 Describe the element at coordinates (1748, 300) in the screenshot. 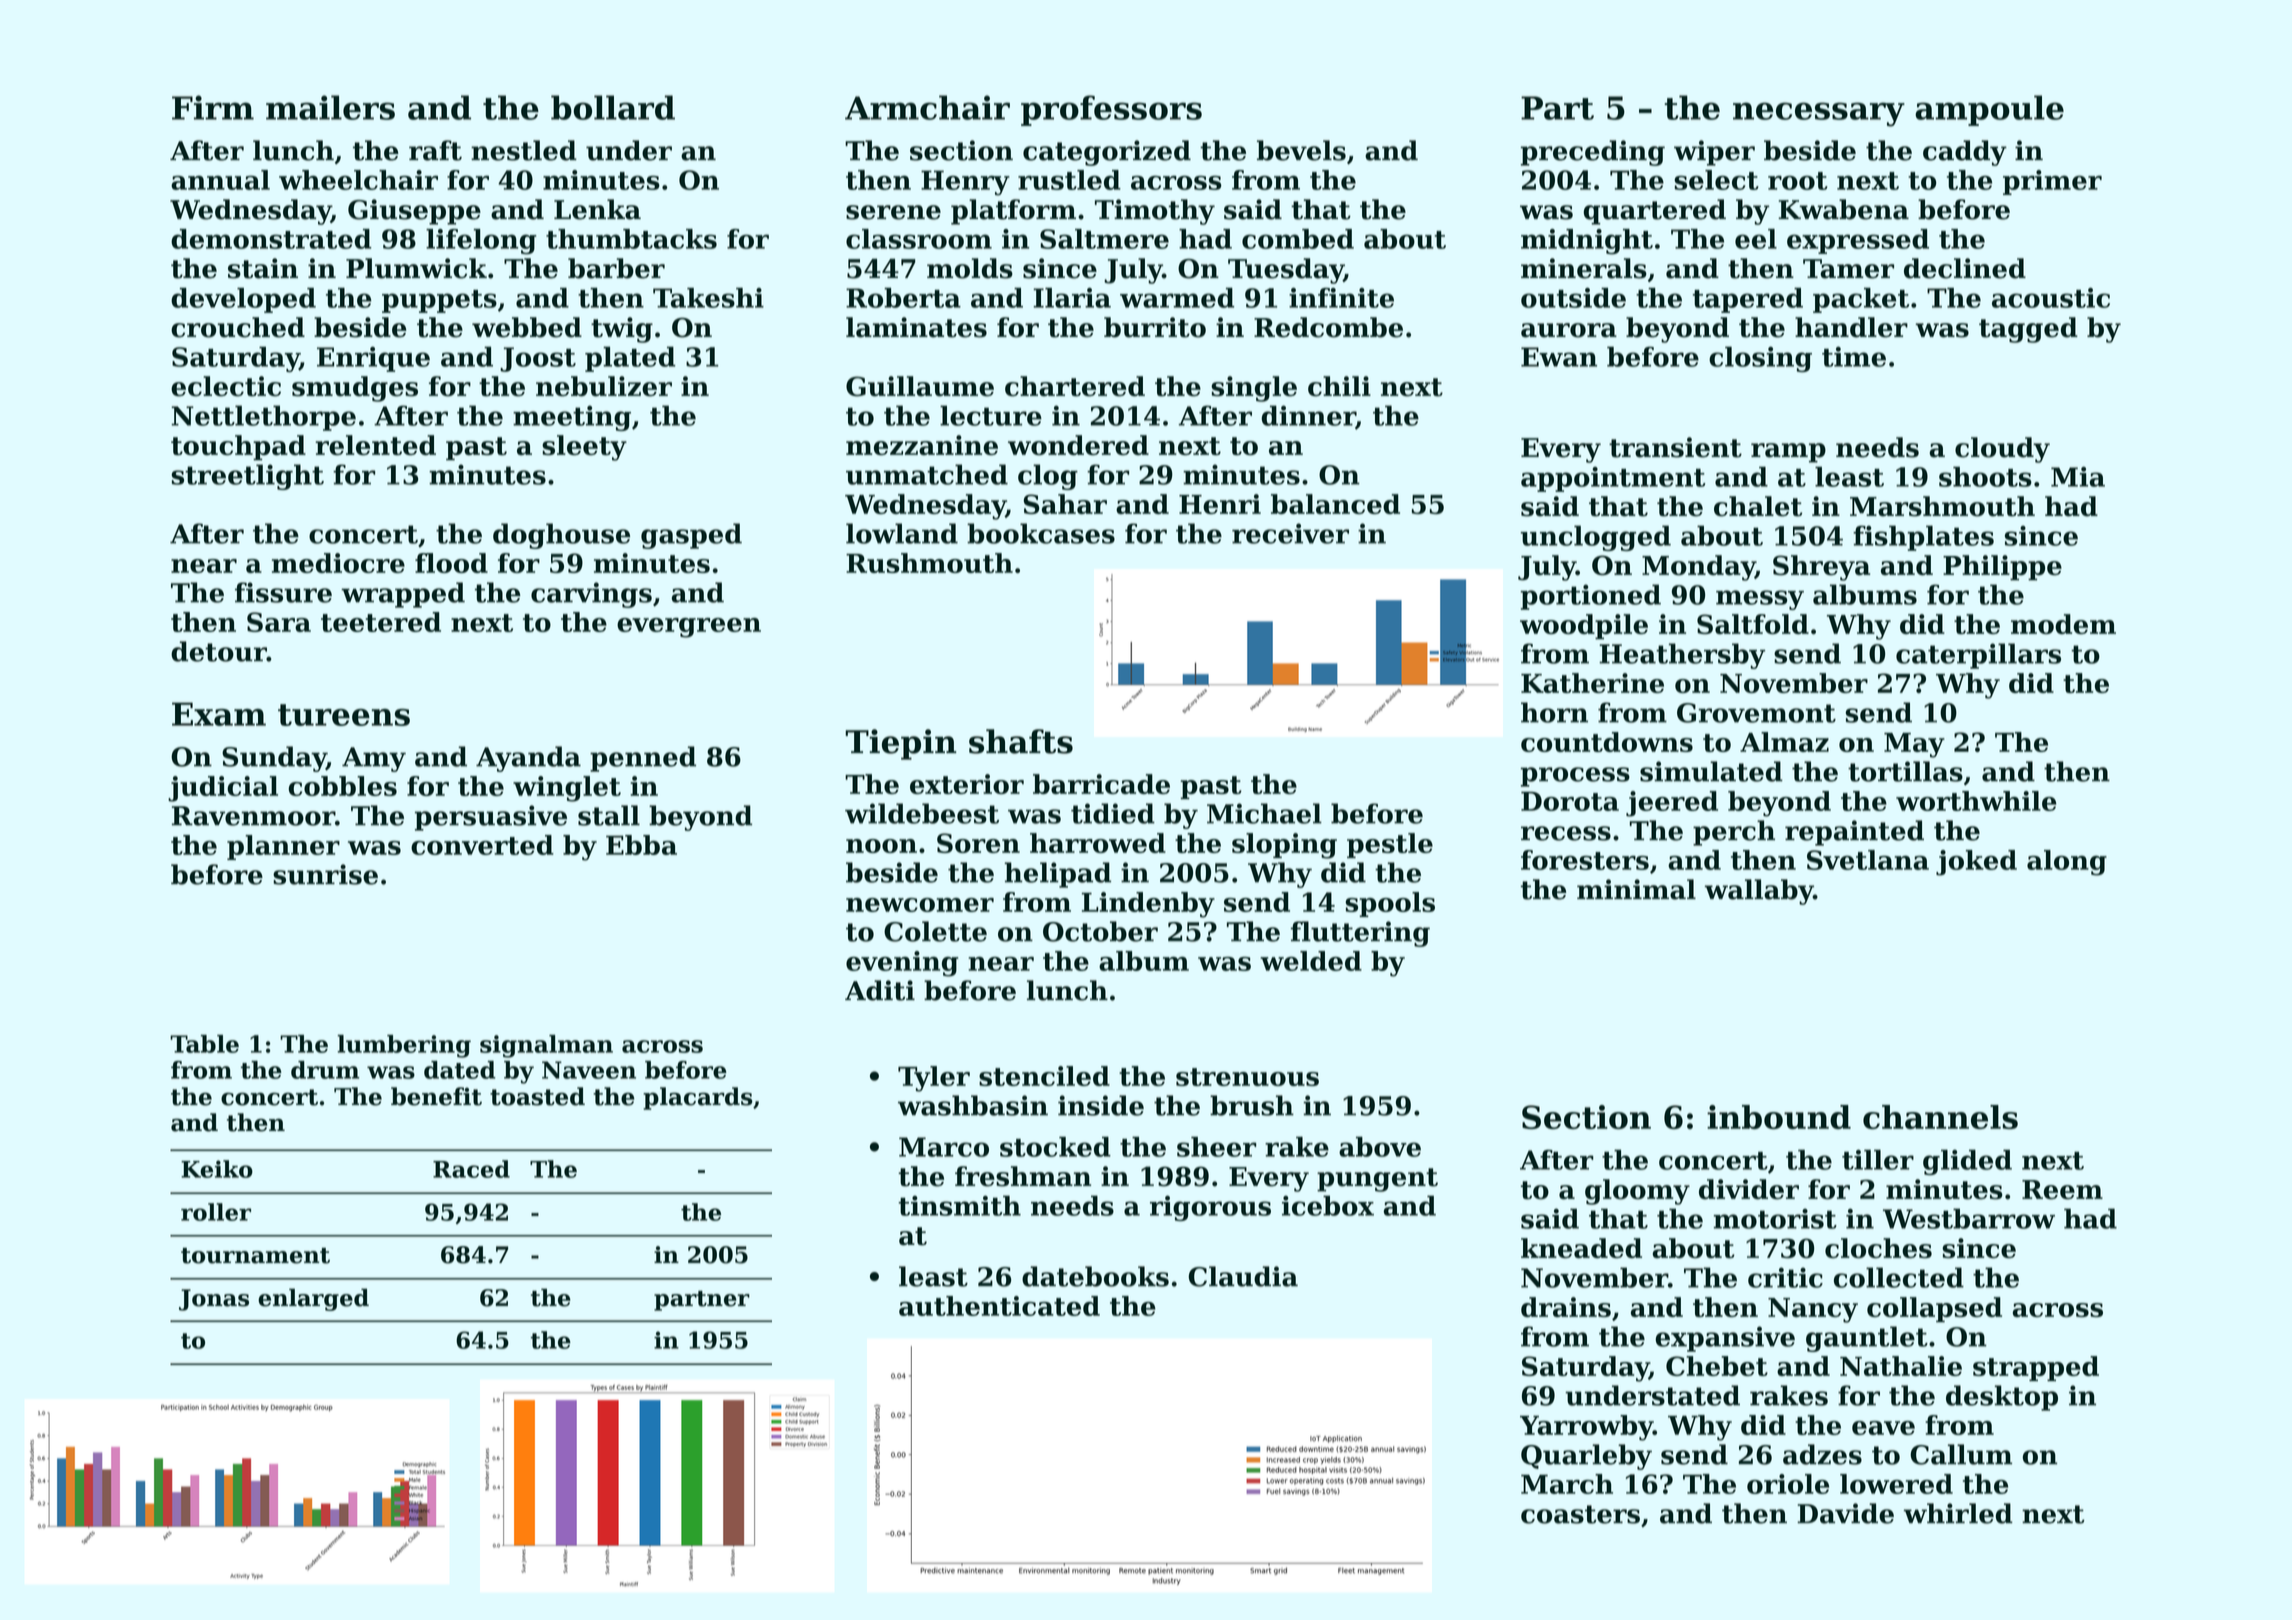

I see `tapered` at that location.
